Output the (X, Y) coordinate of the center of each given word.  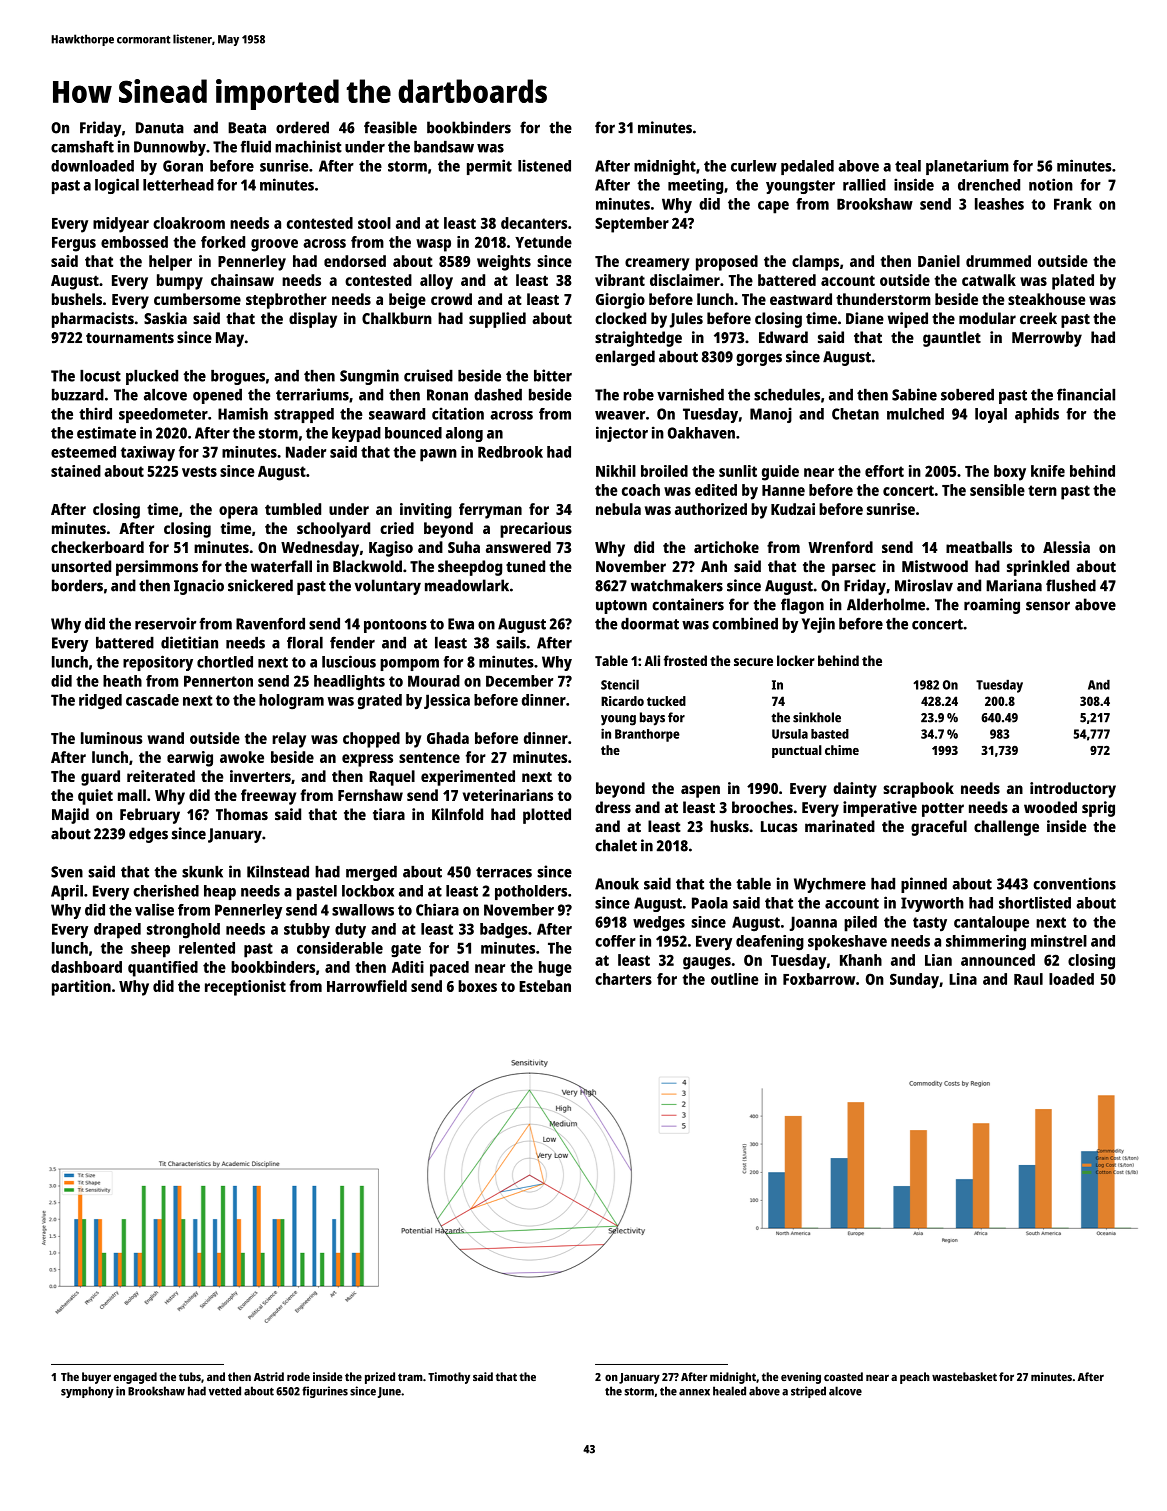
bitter (553, 375)
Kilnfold (457, 814)
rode (298, 1376)
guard (100, 778)
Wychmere (830, 885)
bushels (77, 299)
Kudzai (793, 509)
